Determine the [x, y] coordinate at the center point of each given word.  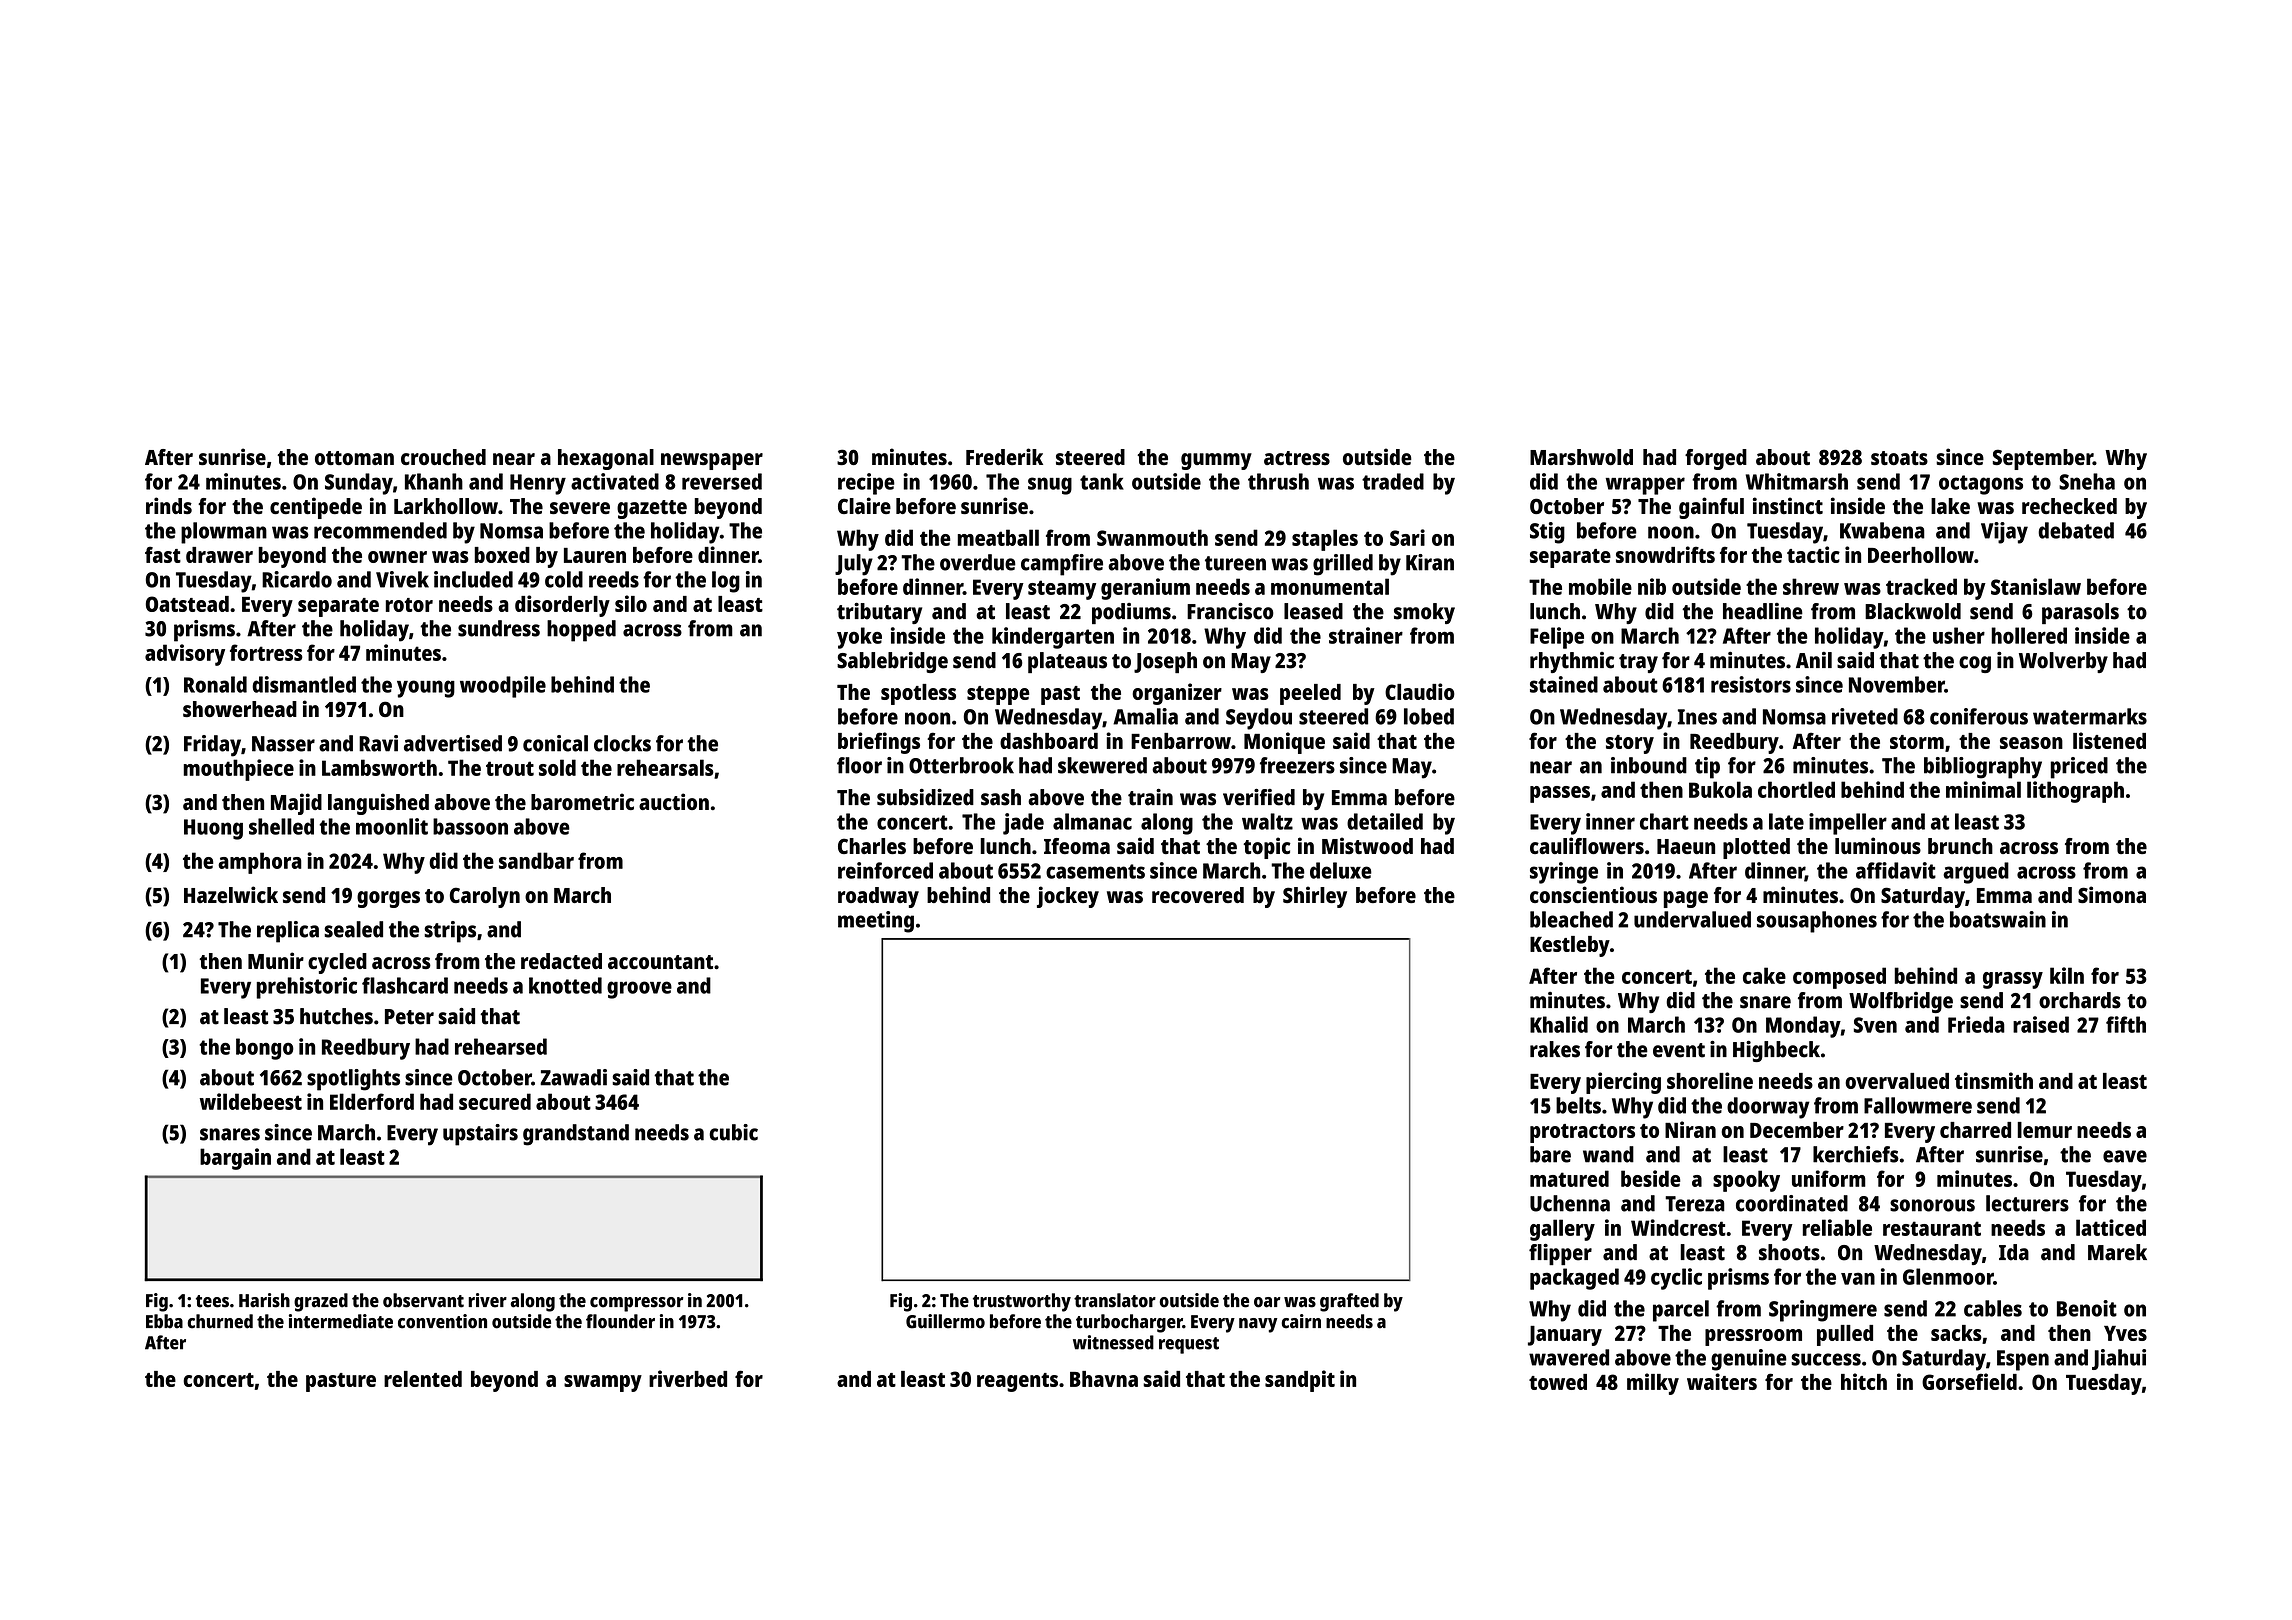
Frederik [1004, 456]
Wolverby [2063, 662]
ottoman [354, 458]
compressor [637, 1304]
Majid [296, 804]
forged [1716, 459]
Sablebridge [892, 662]
